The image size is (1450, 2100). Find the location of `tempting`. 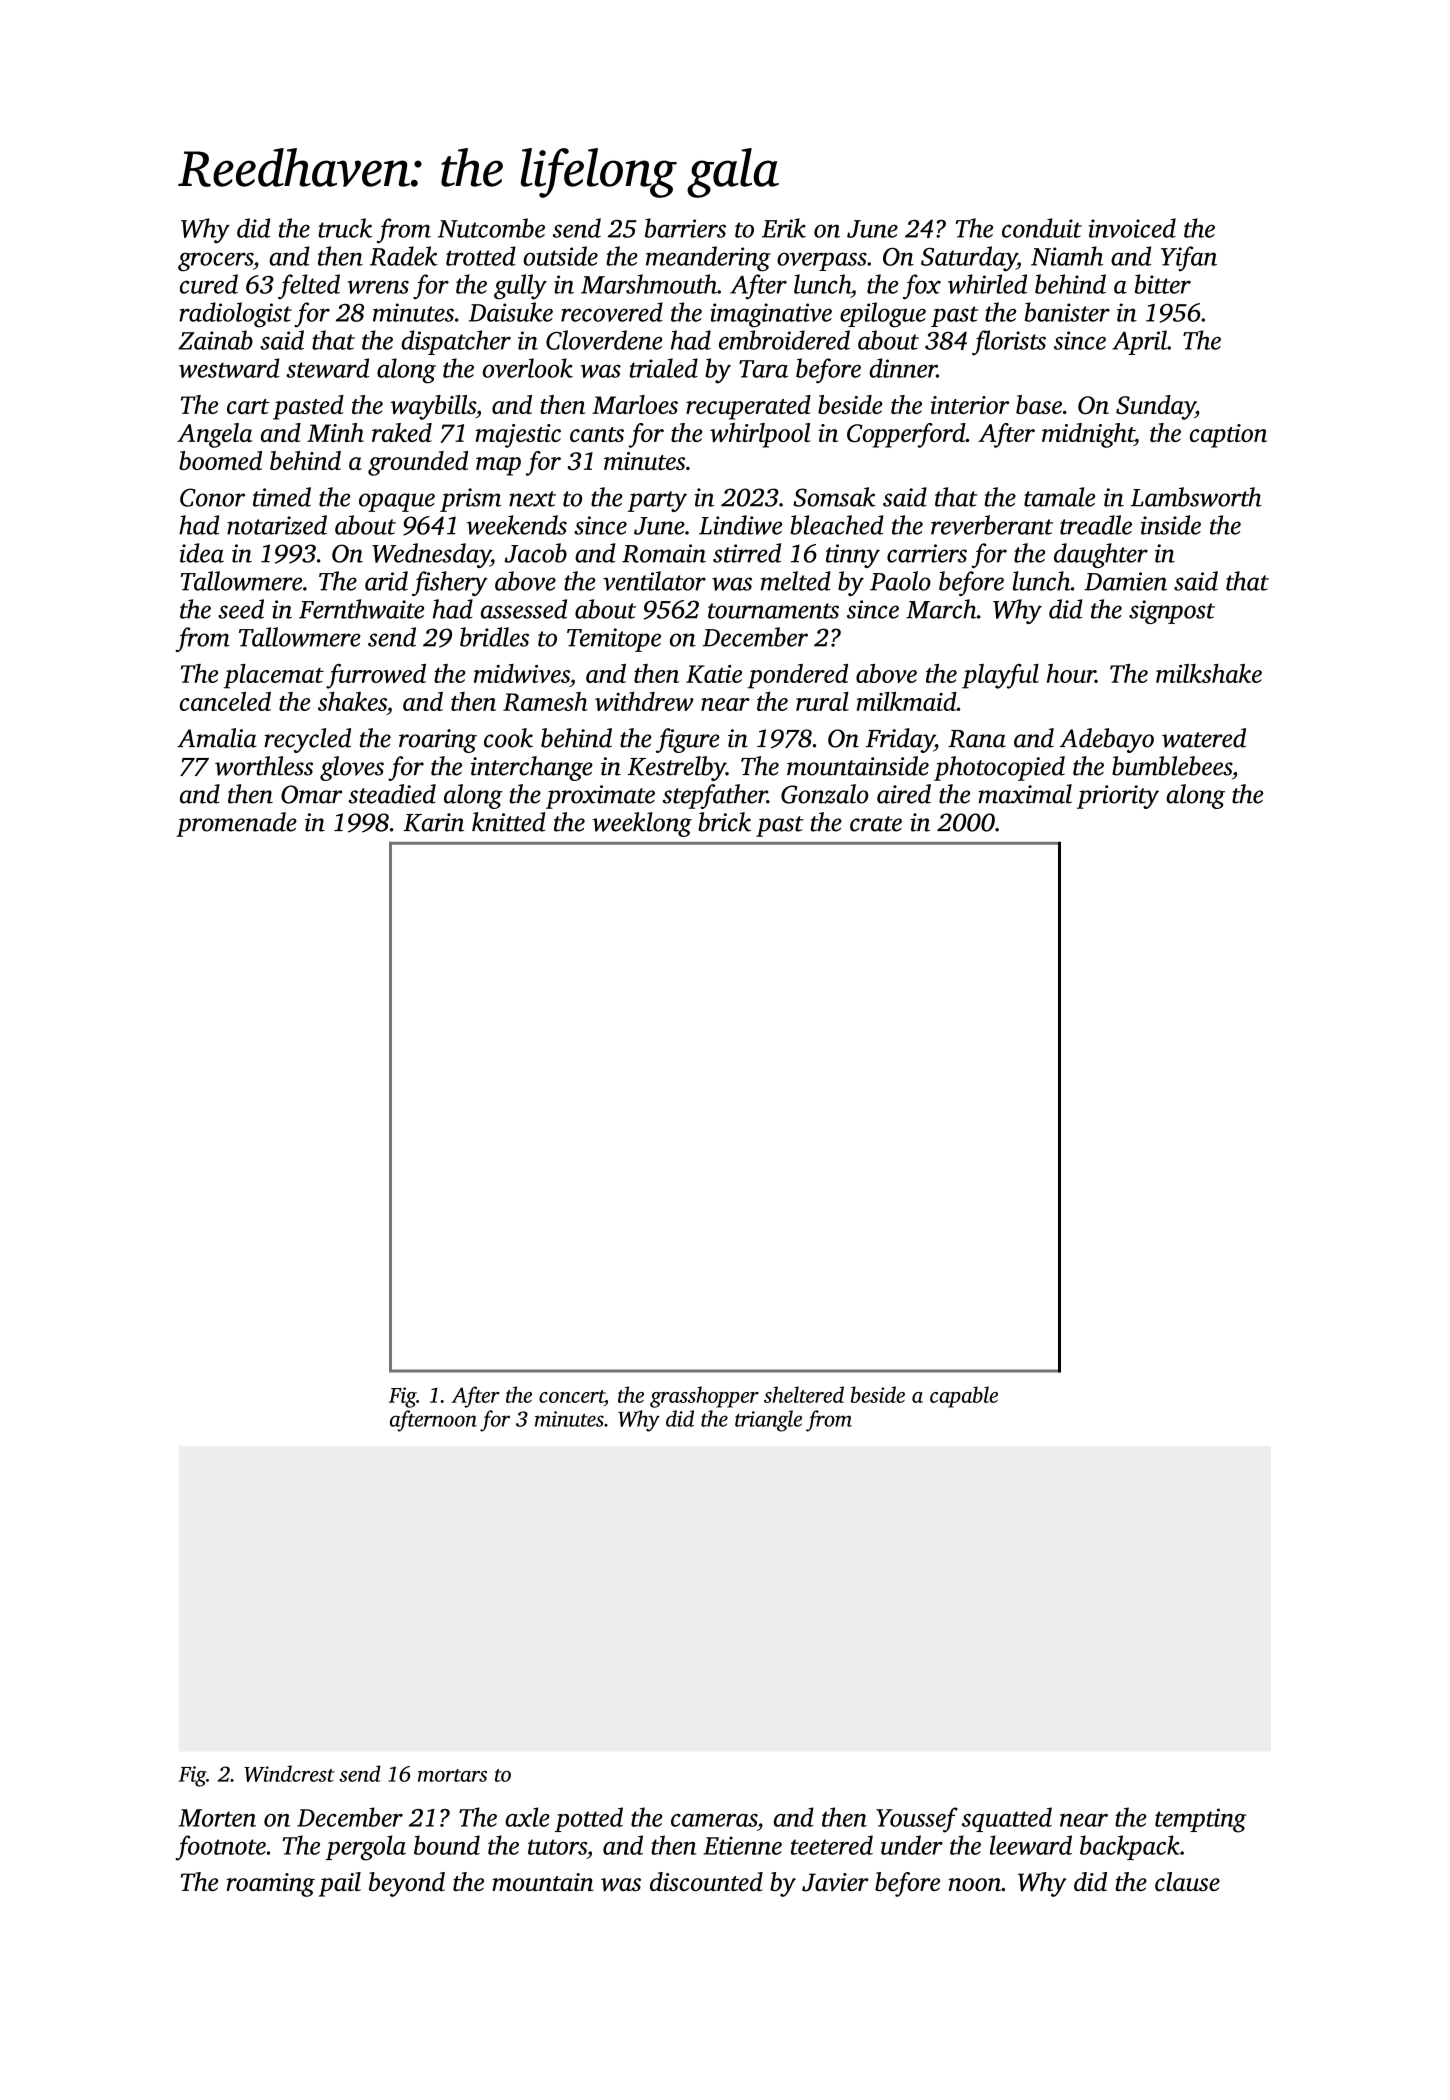

tempting is located at coordinates (1200, 1820).
